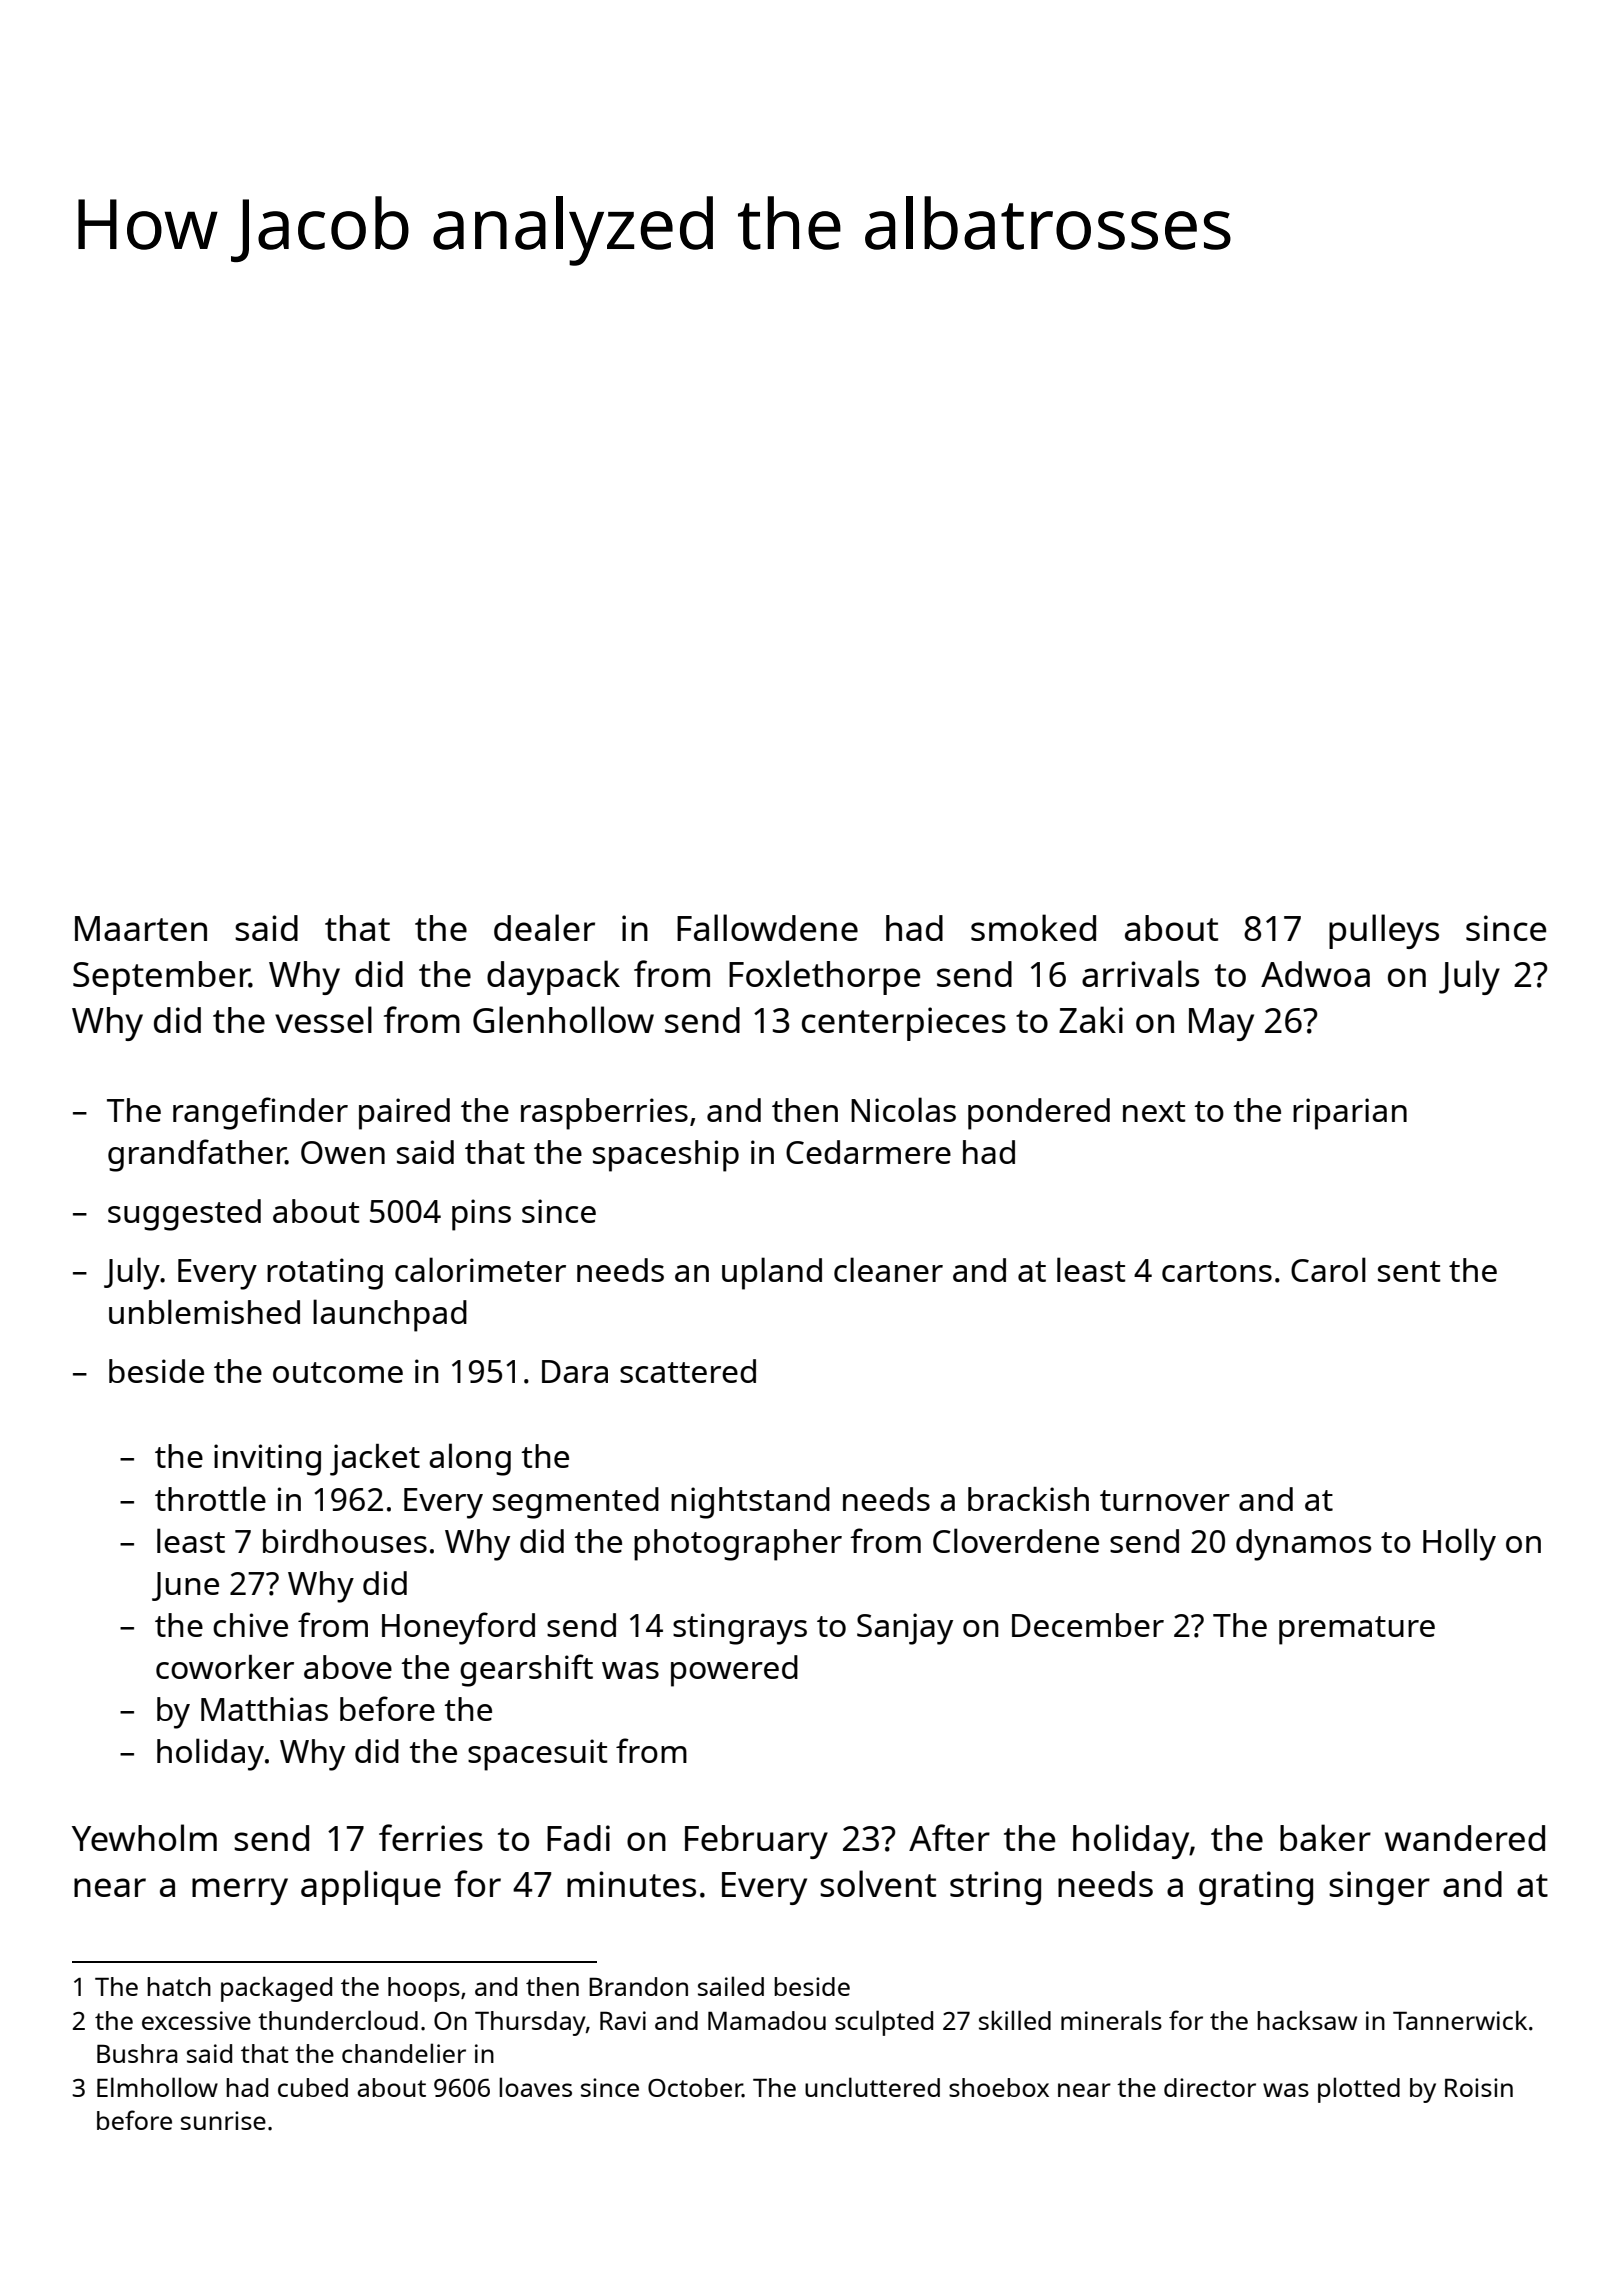 The width and height of the document is (1620, 2292). I want to click on Fallowdene, so click(767, 927).
